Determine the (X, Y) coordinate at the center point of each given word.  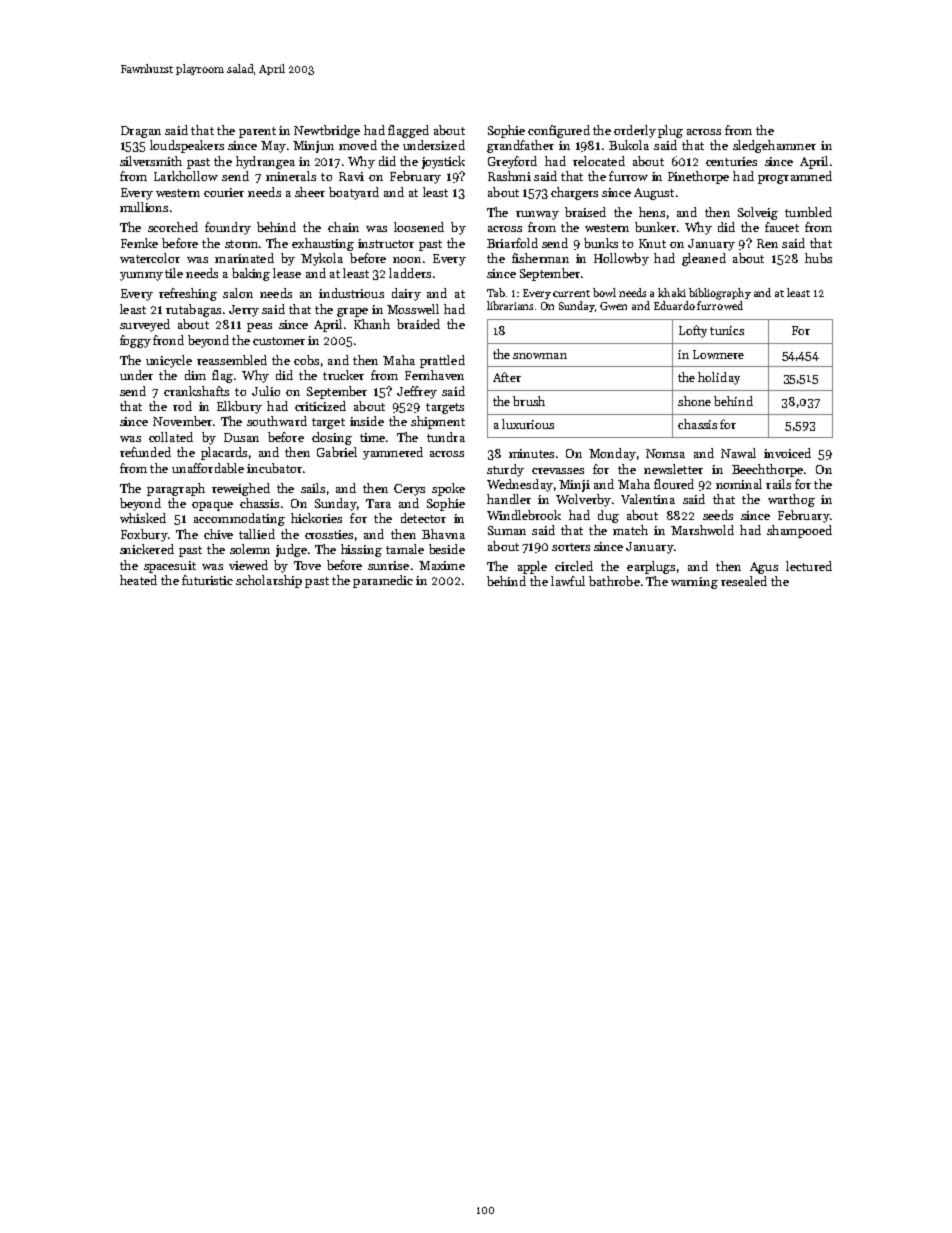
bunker (655, 227)
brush (529, 401)
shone (694, 401)
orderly (635, 131)
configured (559, 131)
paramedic (383, 581)
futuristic (207, 580)
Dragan (141, 132)
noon (407, 260)
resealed (744, 581)
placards (224, 453)
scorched (173, 227)
